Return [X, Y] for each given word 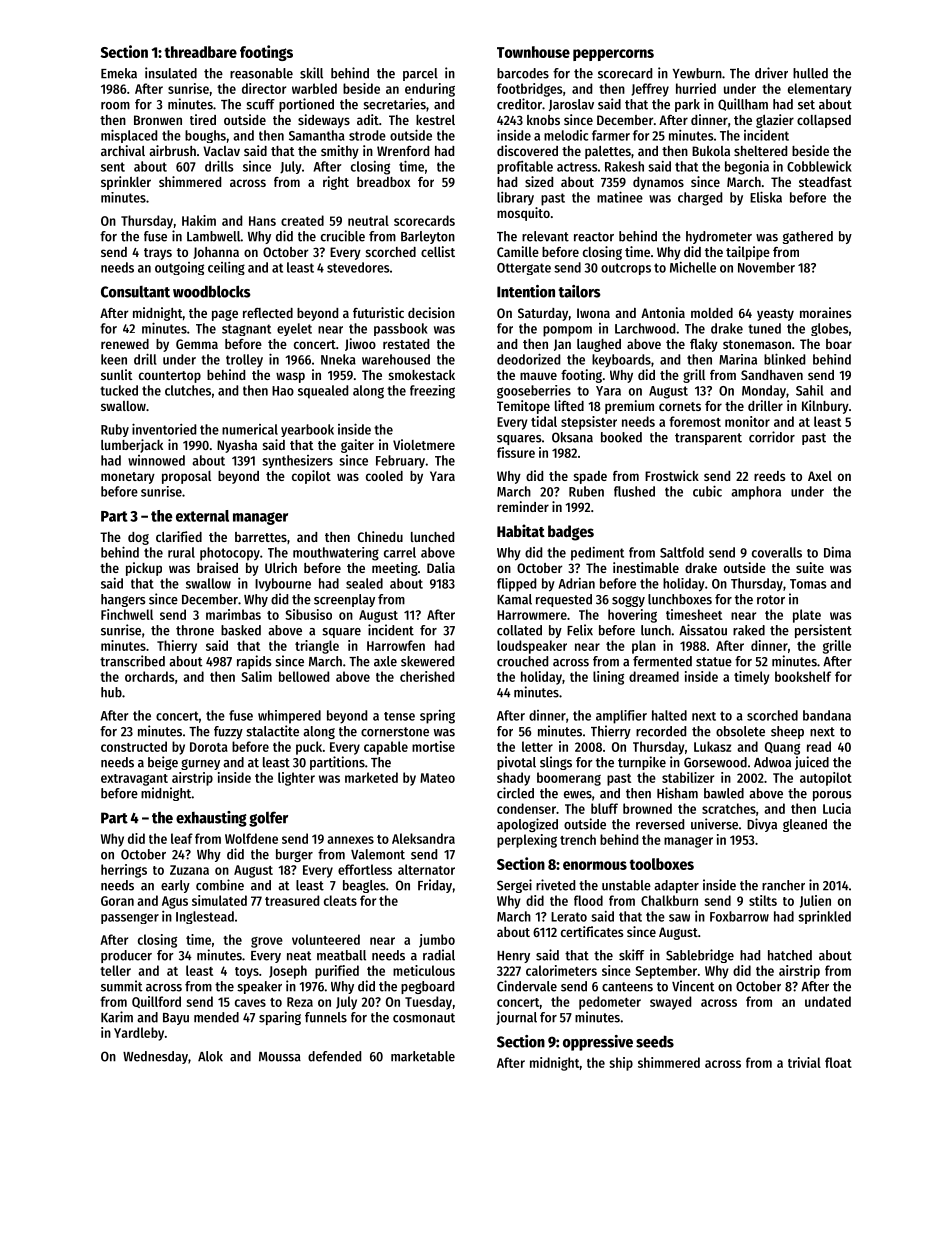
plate [807, 616]
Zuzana [189, 870]
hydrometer [719, 237]
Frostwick [672, 475]
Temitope [523, 407]
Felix [580, 630]
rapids [254, 662]
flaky [704, 345]
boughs [205, 136]
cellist [438, 251]
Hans [262, 221]
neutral [368, 220]
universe [714, 824]
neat [299, 956]
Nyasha [237, 446]
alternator [426, 869]
